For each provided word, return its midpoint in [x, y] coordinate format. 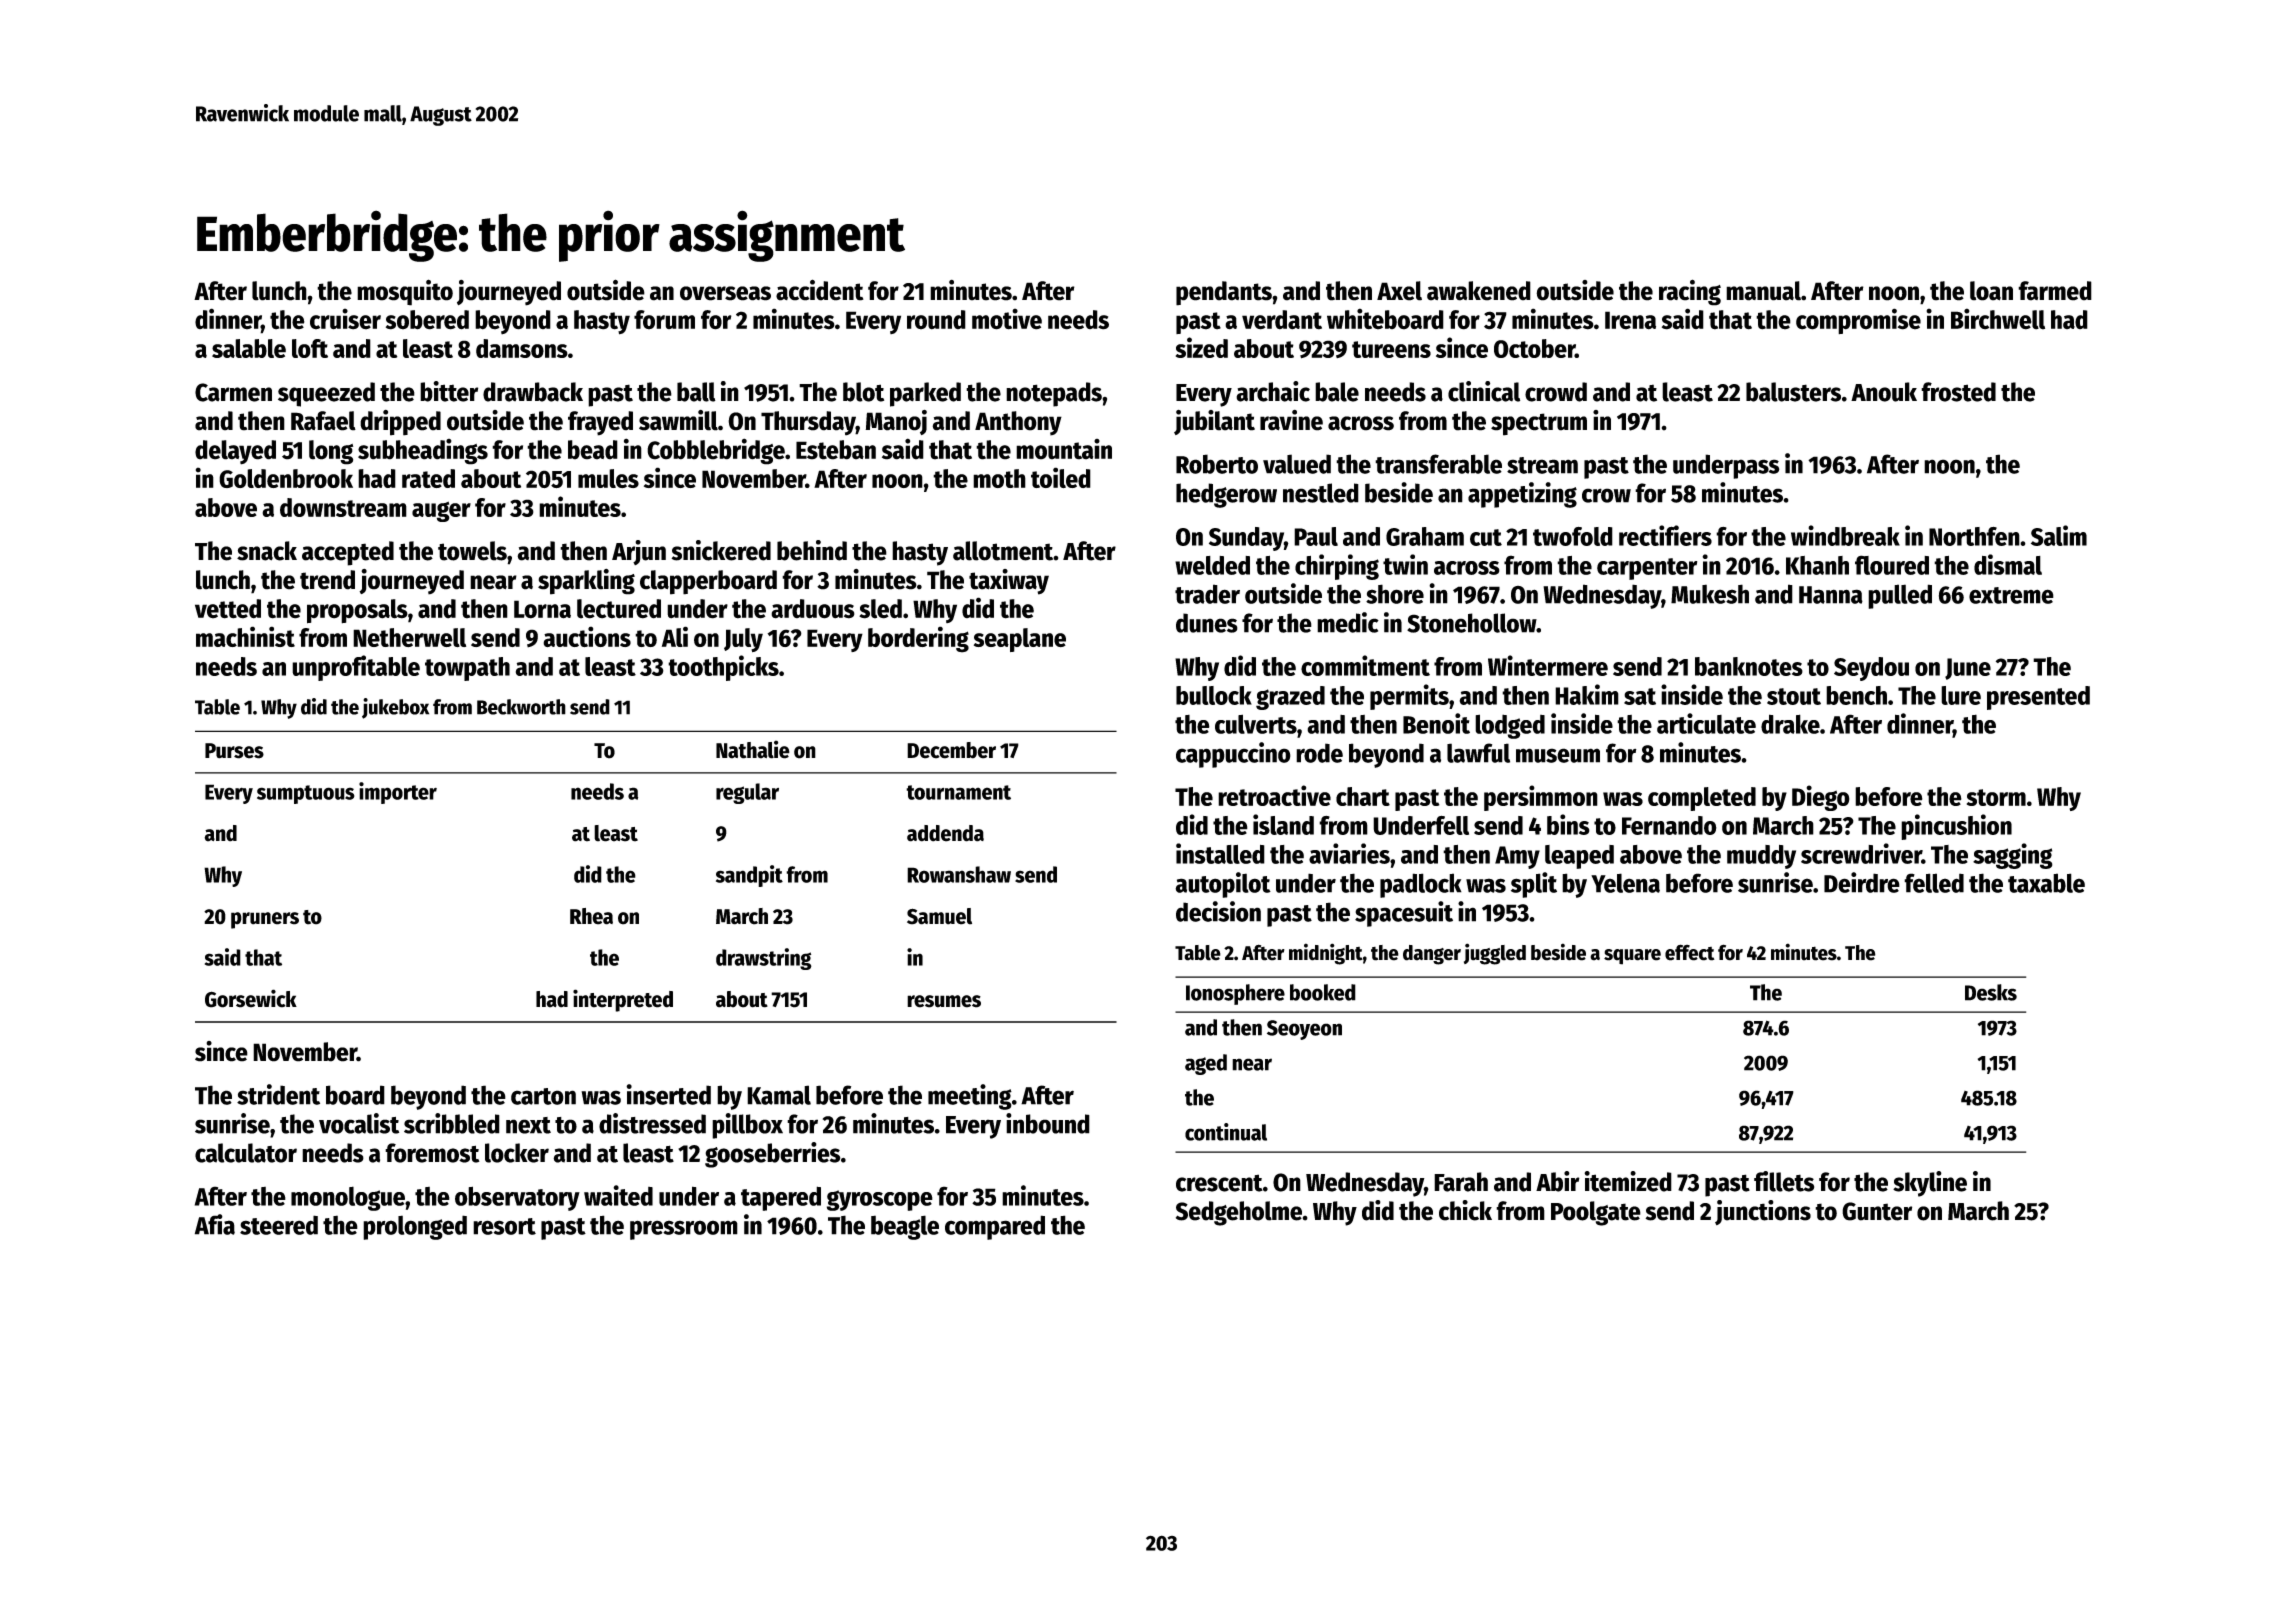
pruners [265, 920]
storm [1996, 797]
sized [1202, 347]
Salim [2059, 535]
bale [1337, 392]
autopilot [1223, 885]
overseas [725, 293]
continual [1226, 1132]
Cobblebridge [716, 451]
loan [1991, 291]
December [951, 750]
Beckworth [521, 707]
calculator [246, 1153]
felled [1934, 883]
